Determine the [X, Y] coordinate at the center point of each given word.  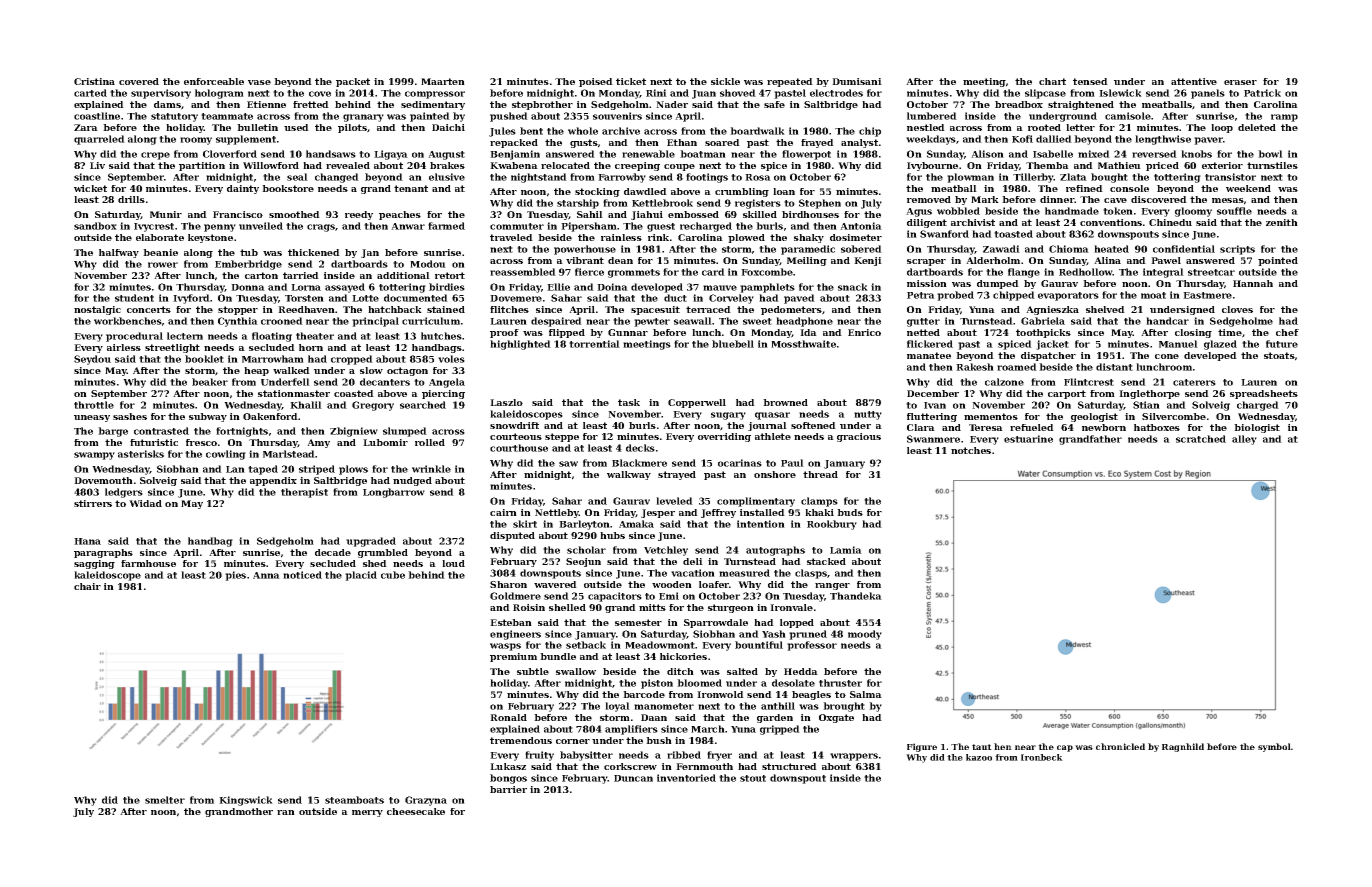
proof [504, 333]
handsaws [331, 154]
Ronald [508, 717]
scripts [1237, 250]
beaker [210, 382]
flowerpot [806, 155]
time [1230, 332]
